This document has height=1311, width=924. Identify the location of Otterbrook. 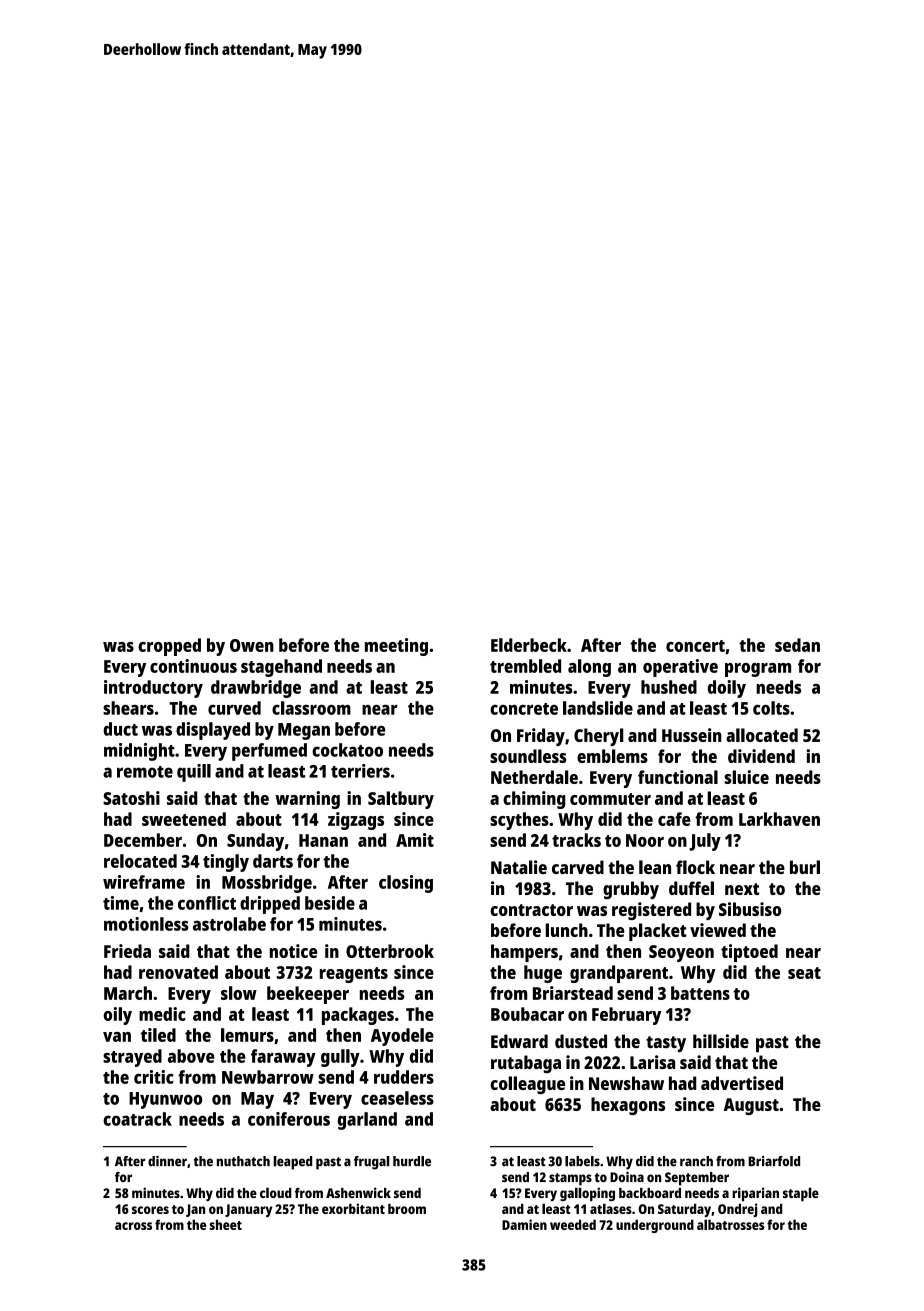
(390, 951).
